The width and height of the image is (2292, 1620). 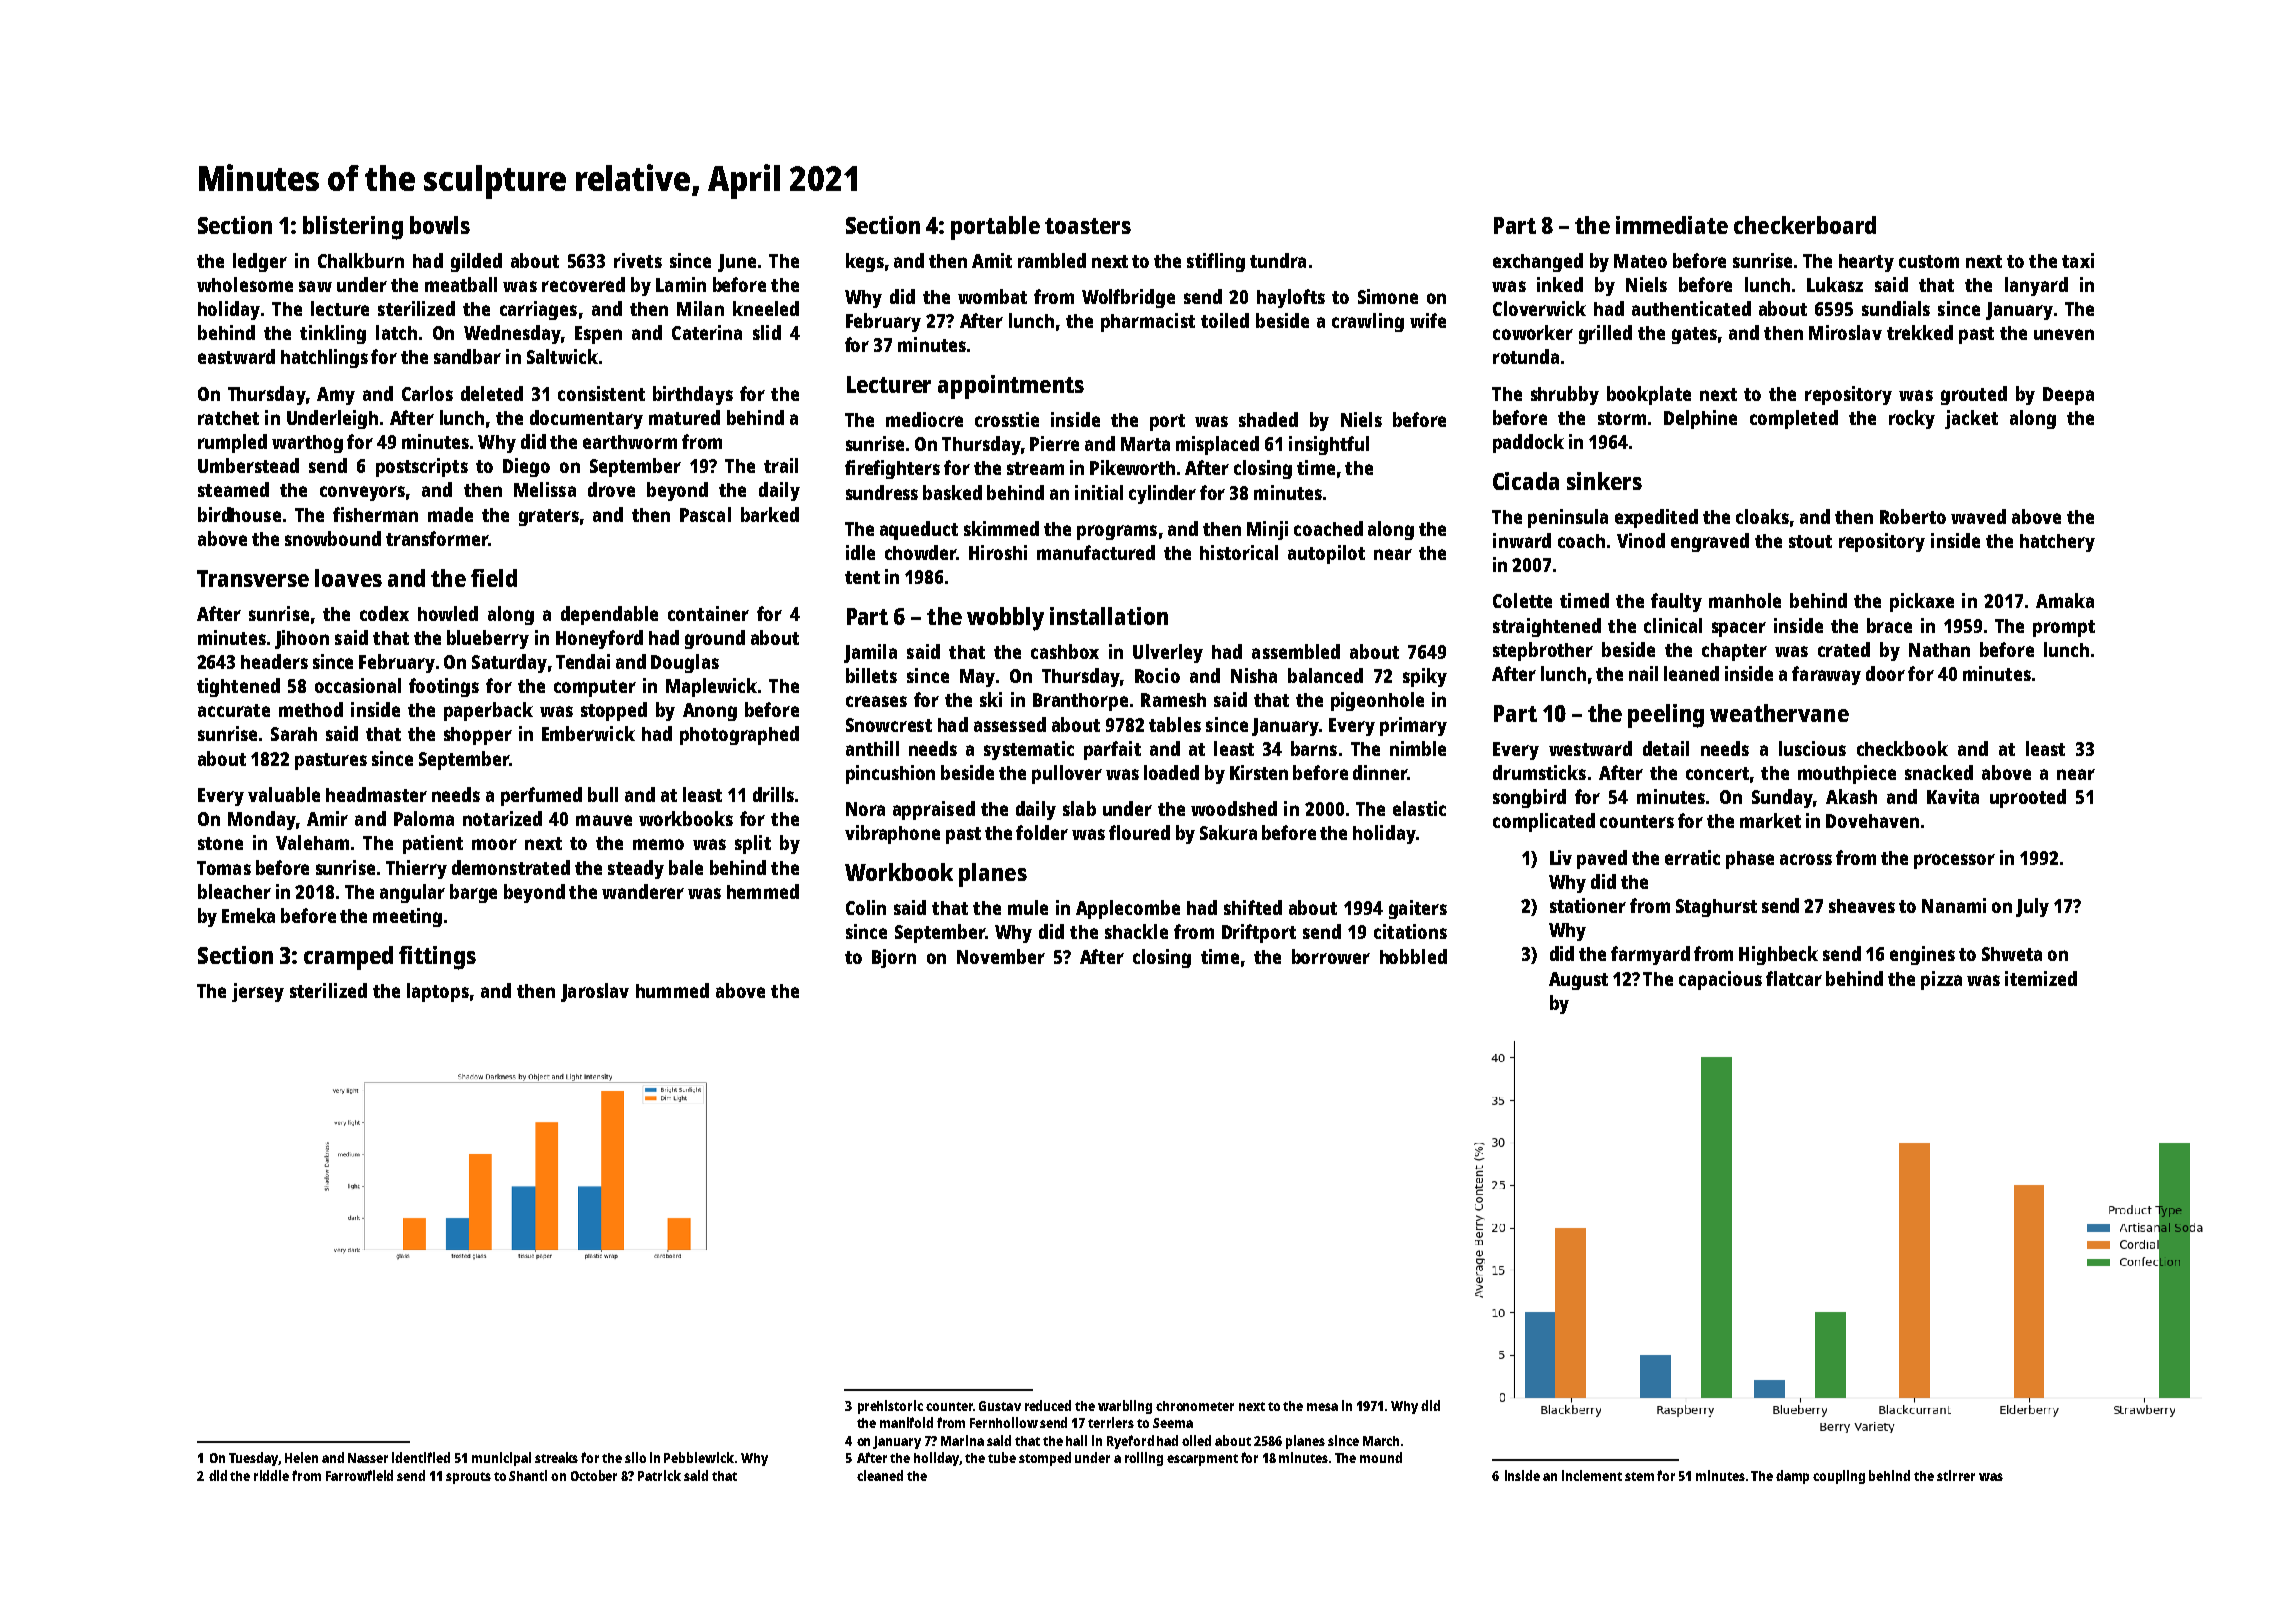 What do you see at coordinates (1941, 980) in the image?
I see `pizza` at bounding box center [1941, 980].
